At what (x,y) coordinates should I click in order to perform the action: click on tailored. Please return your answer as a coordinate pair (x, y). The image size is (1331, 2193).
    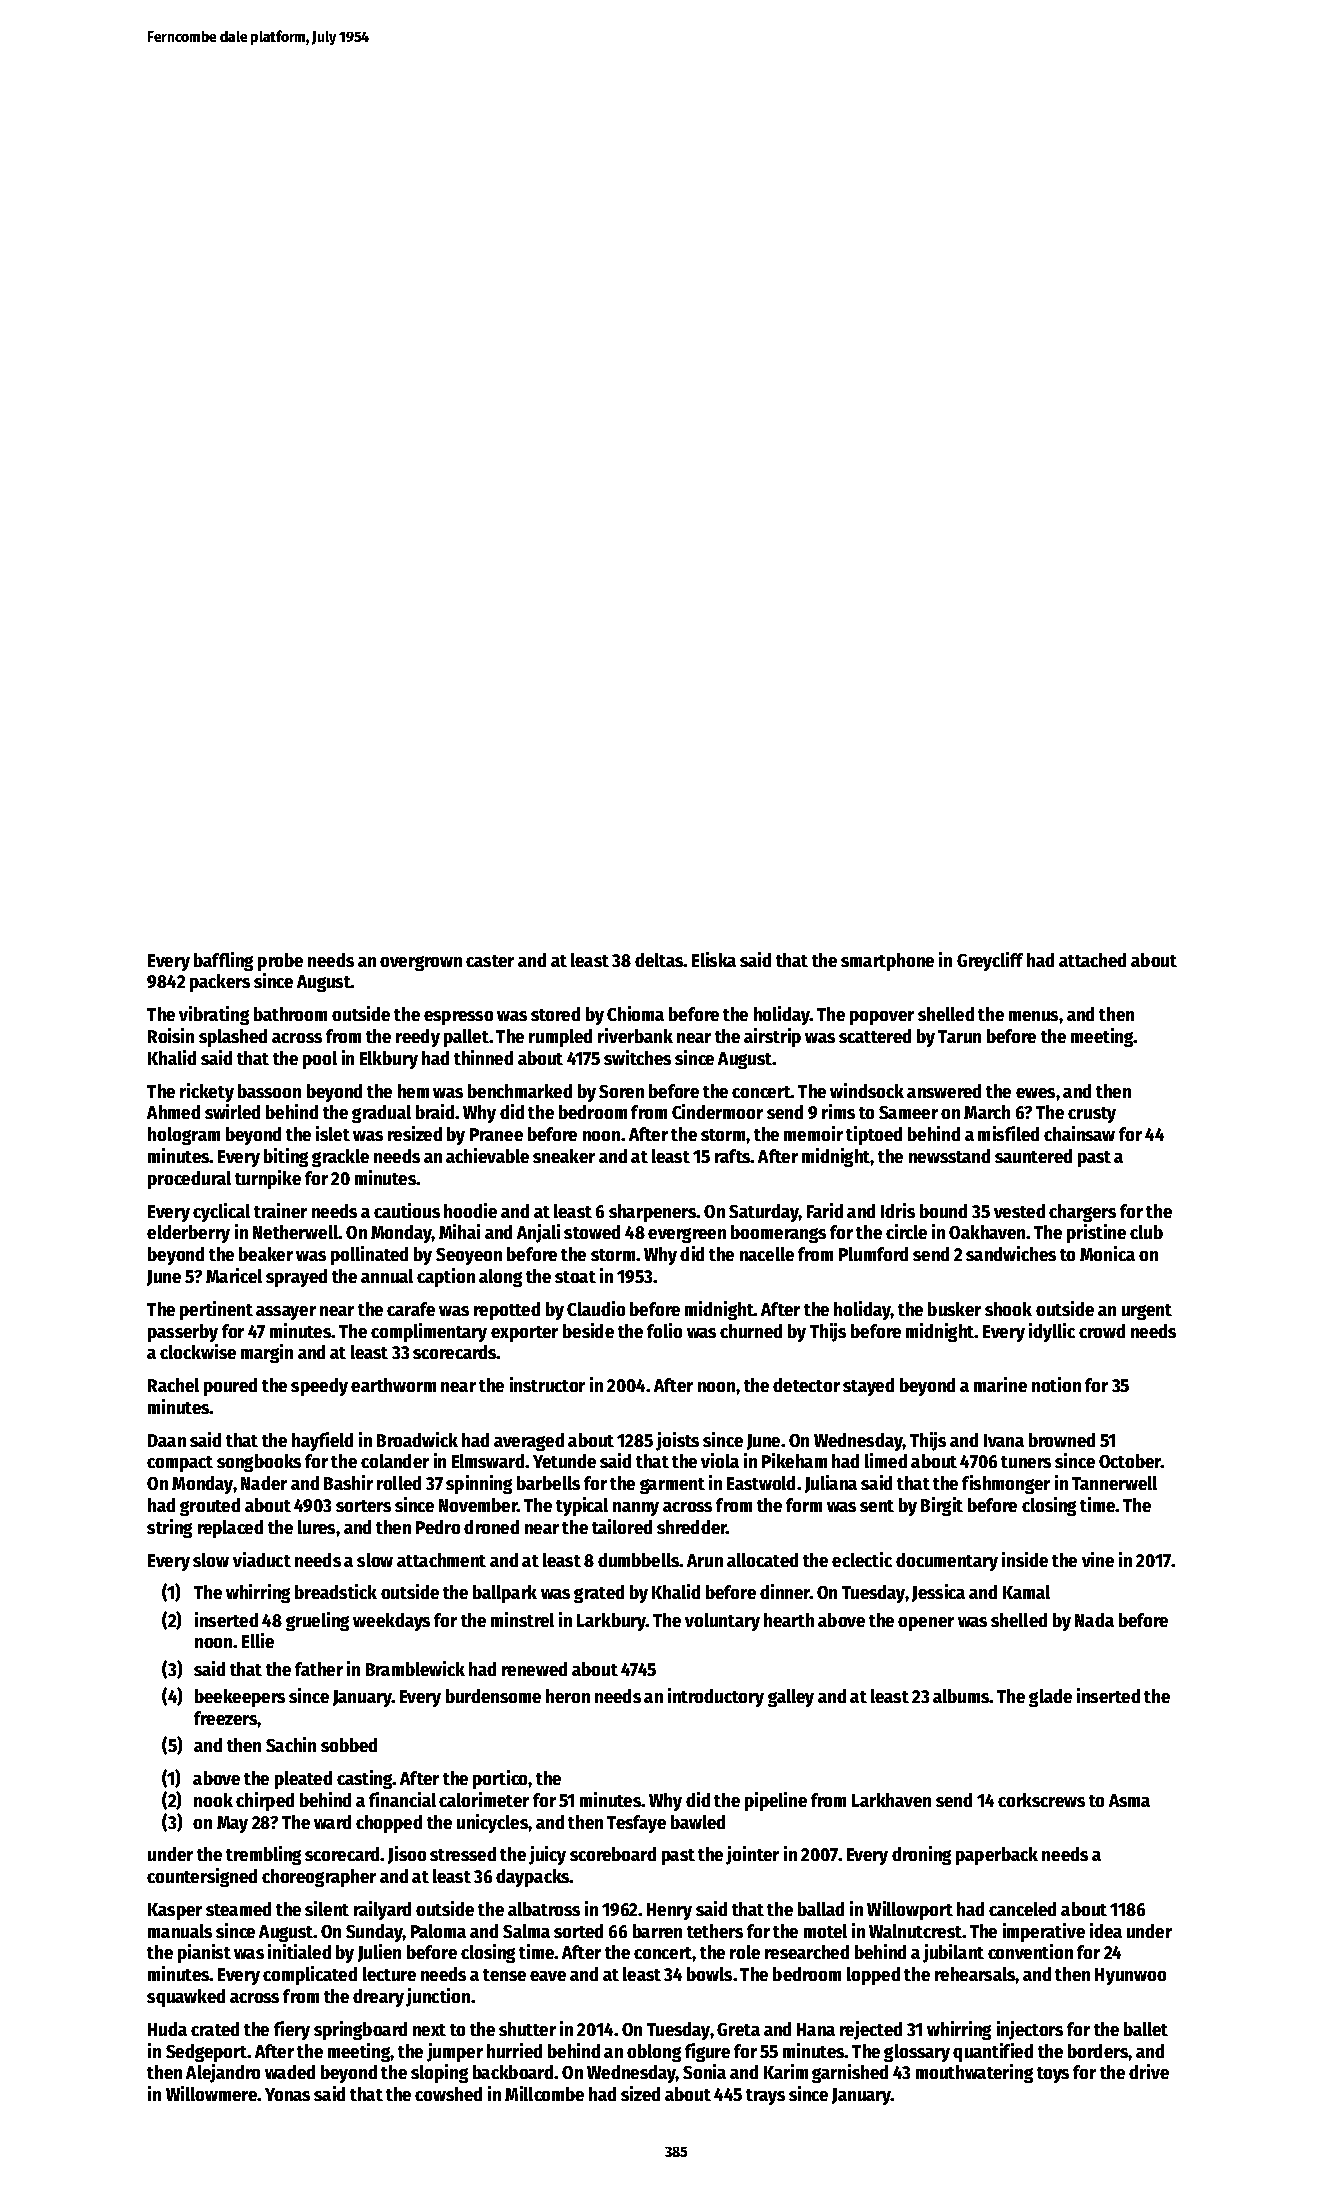
    Looking at the image, I should click on (622, 1526).
